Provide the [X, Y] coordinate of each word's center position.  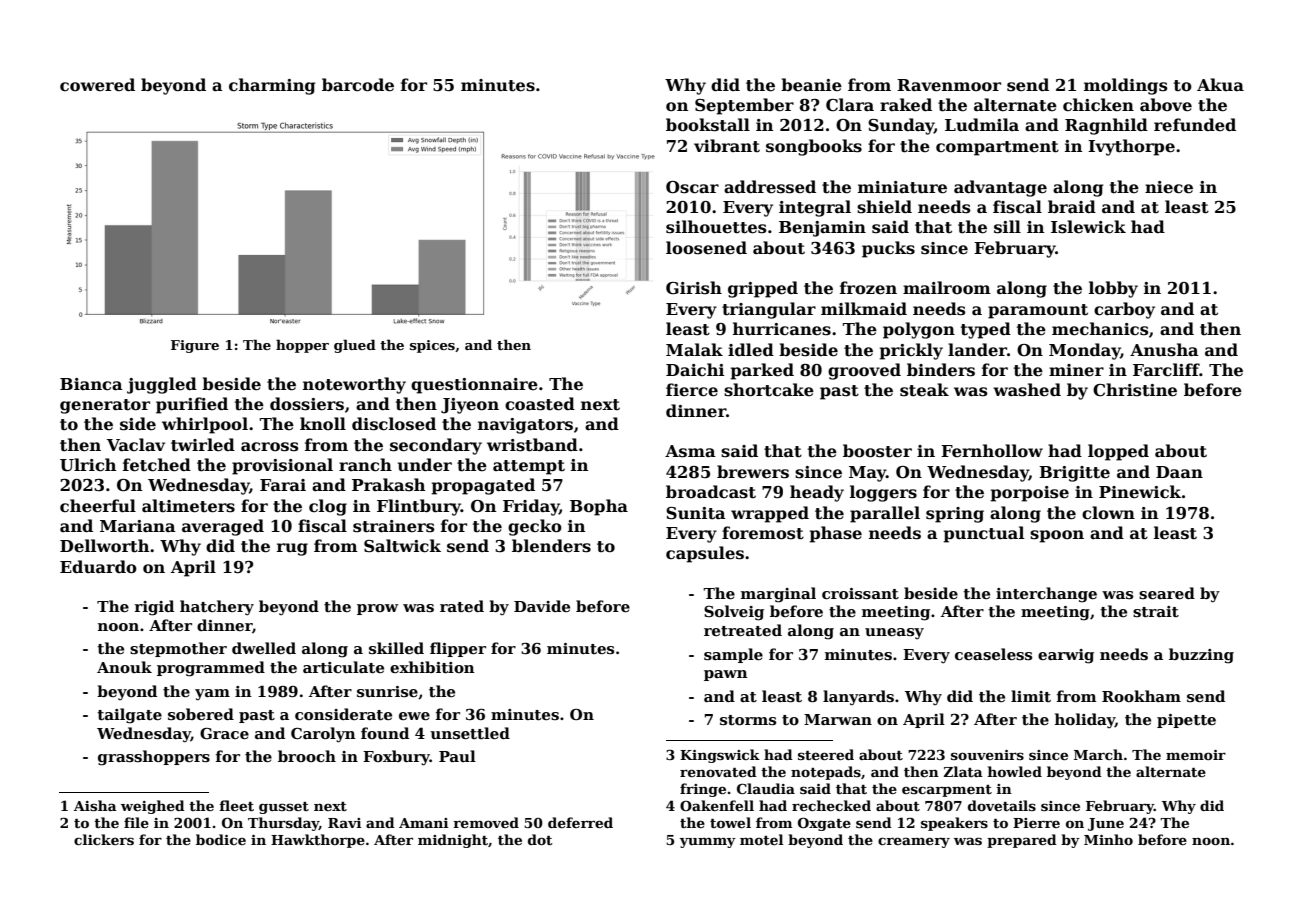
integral [815, 208]
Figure [195, 346]
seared [1167, 593]
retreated [743, 630]
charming [272, 86]
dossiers [307, 404]
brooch [307, 756]
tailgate [129, 716]
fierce [692, 390]
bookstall [708, 125]
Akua [1220, 84]
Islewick [1088, 227]
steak [924, 390]
